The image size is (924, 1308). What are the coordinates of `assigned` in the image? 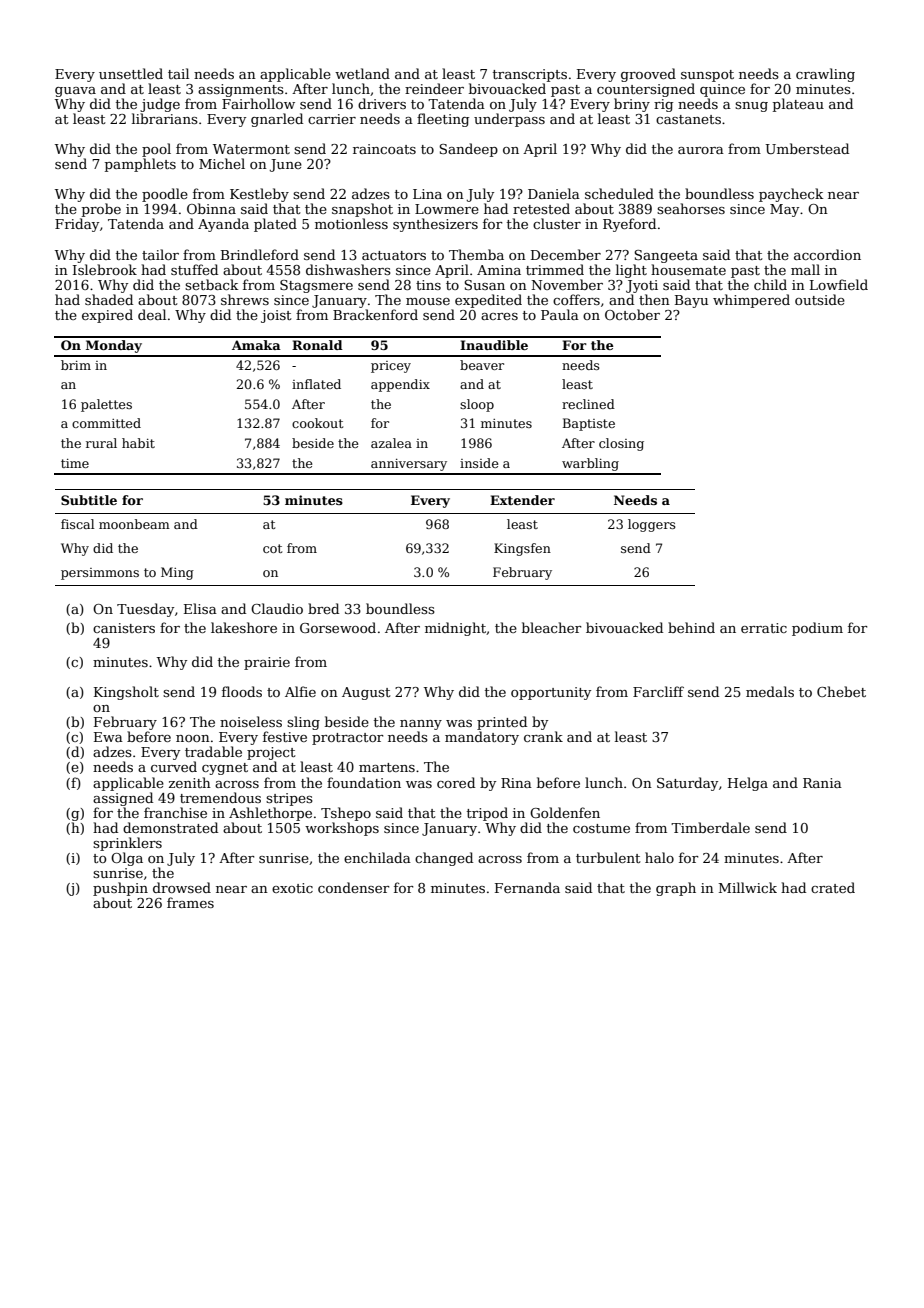 It's located at (123, 799).
